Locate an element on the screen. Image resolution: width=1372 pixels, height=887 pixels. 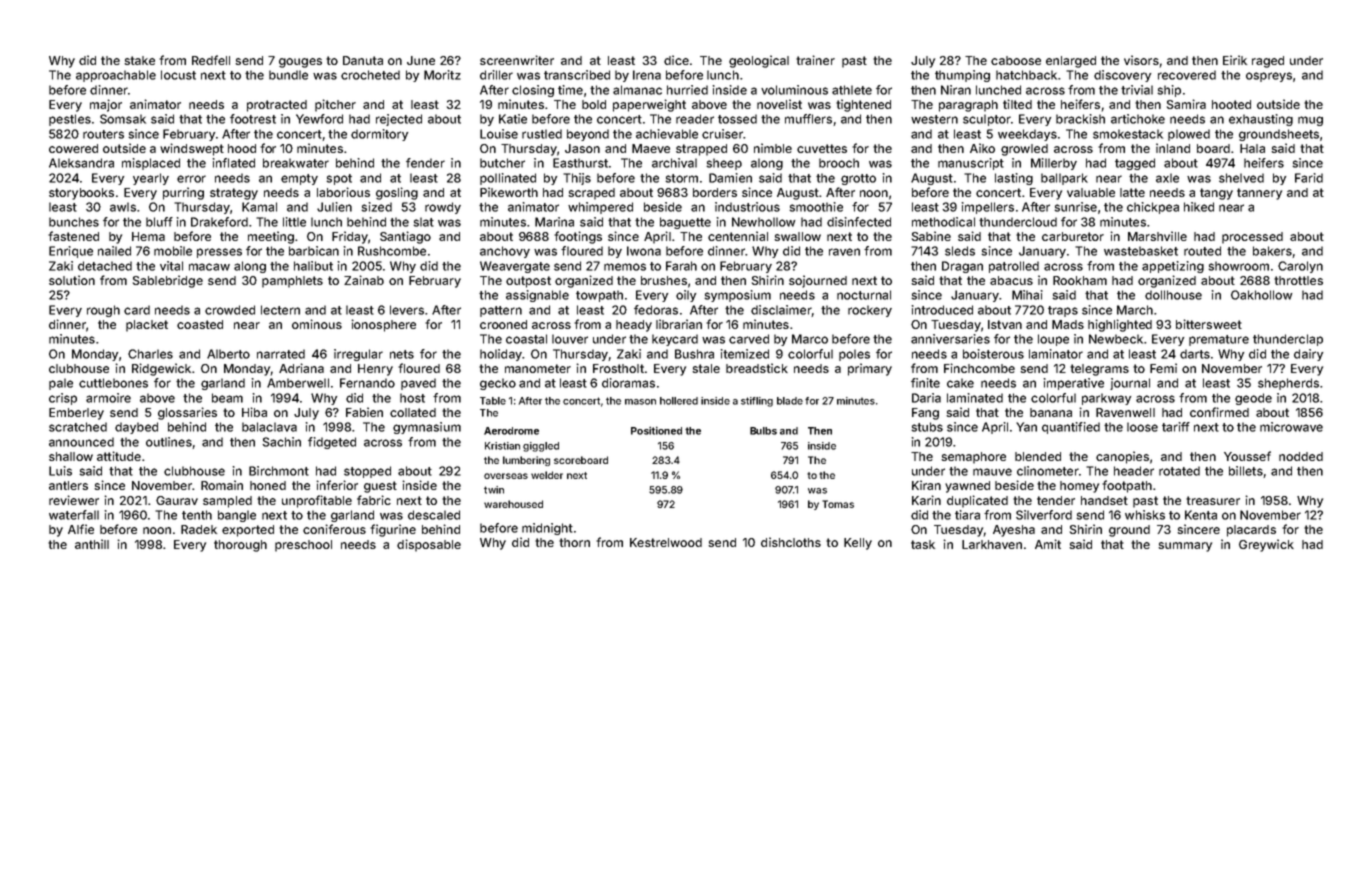
carburetor is located at coordinates (1073, 236).
